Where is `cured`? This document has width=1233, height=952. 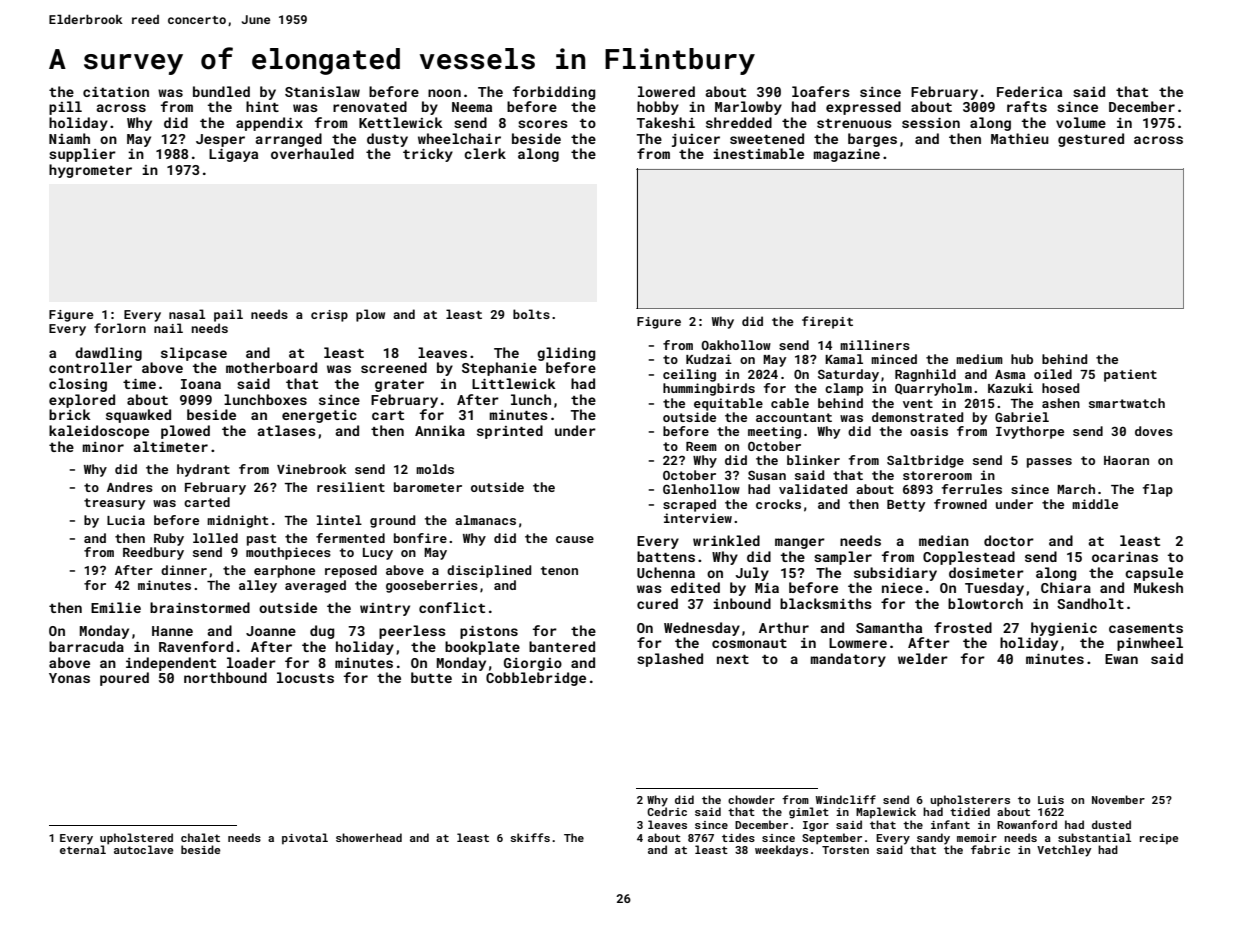
cured is located at coordinates (657, 603).
